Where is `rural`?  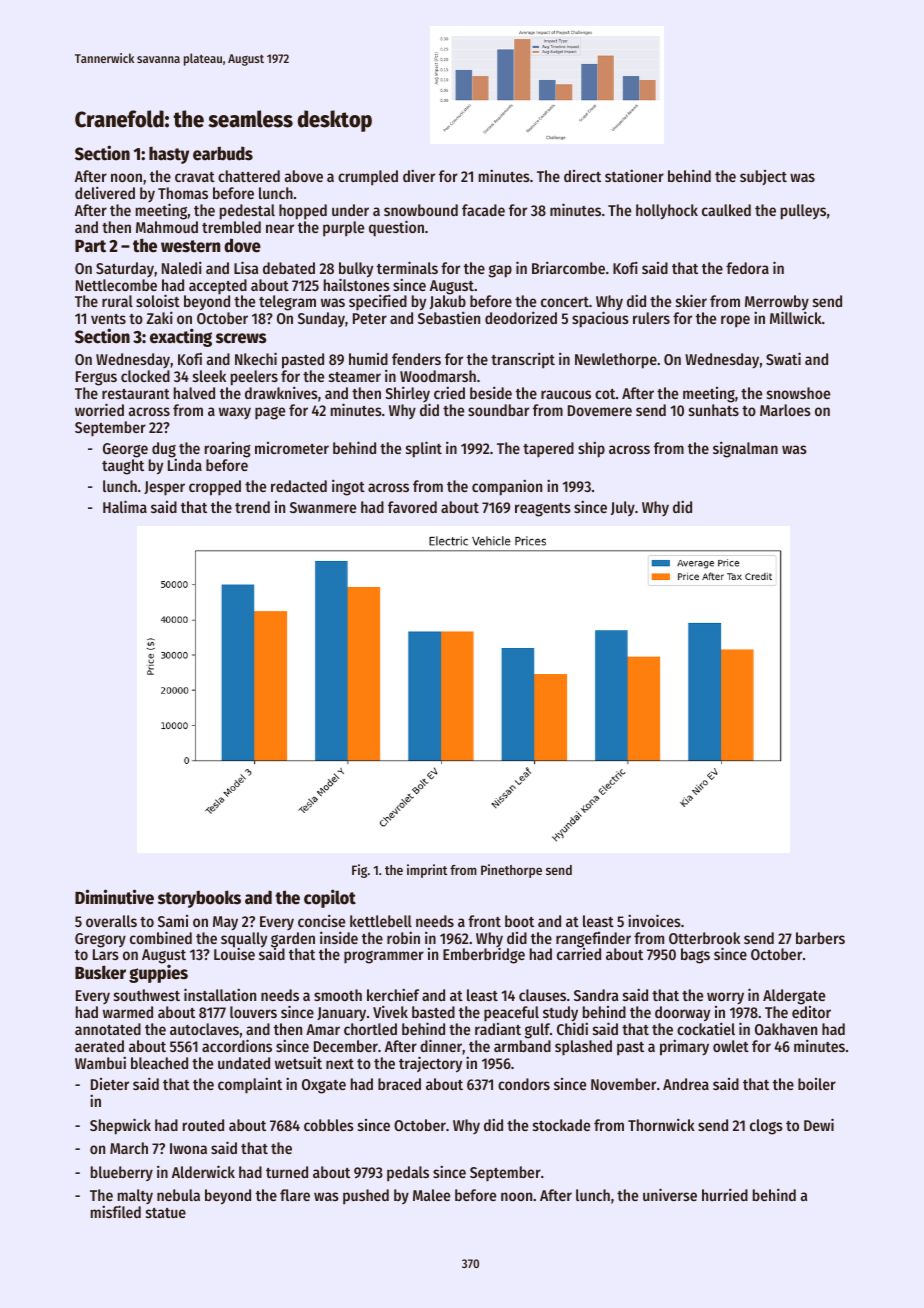 rural is located at coordinates (117, 301).
